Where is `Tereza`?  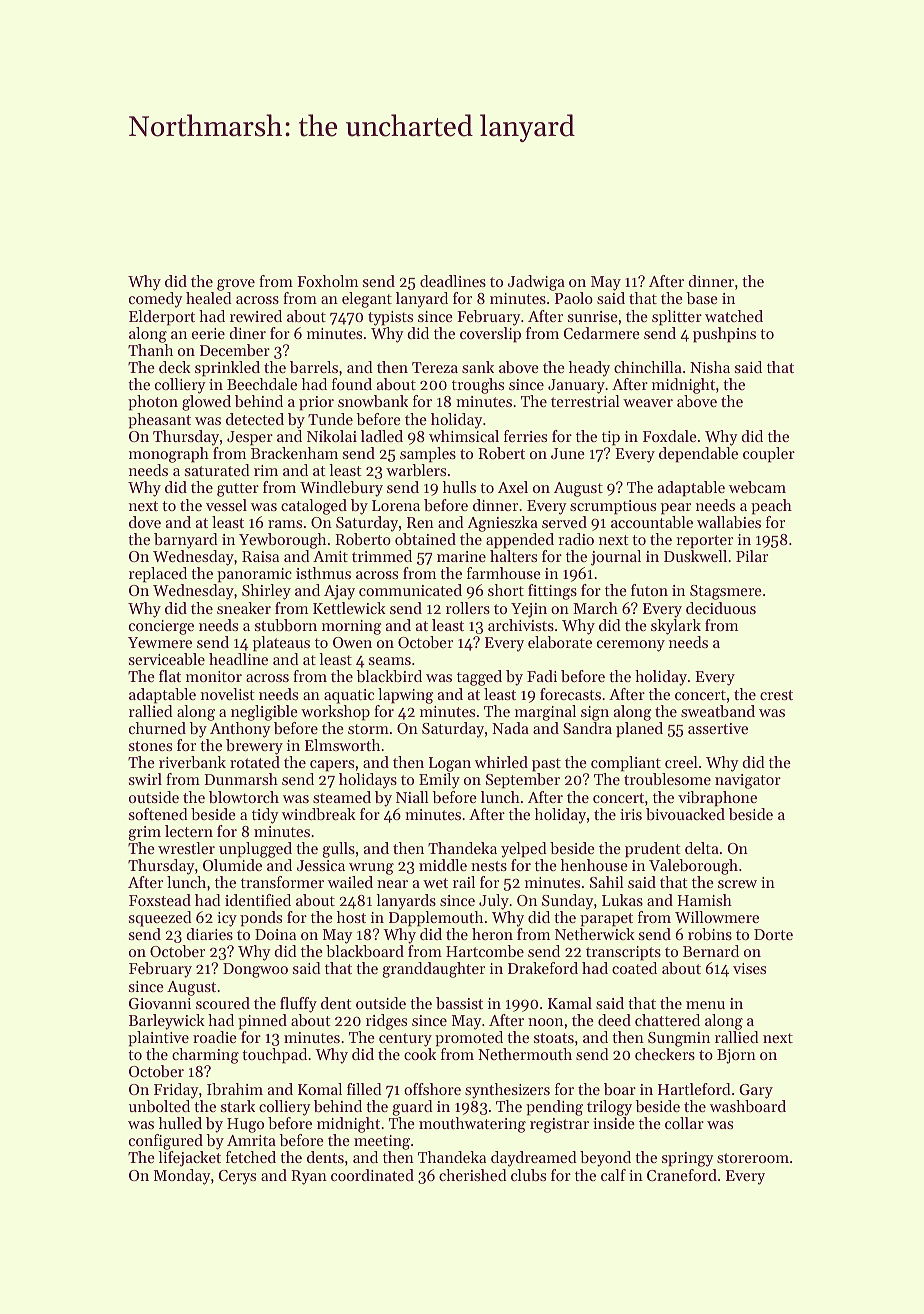
Tereza is located at coordinates (435, 367).
